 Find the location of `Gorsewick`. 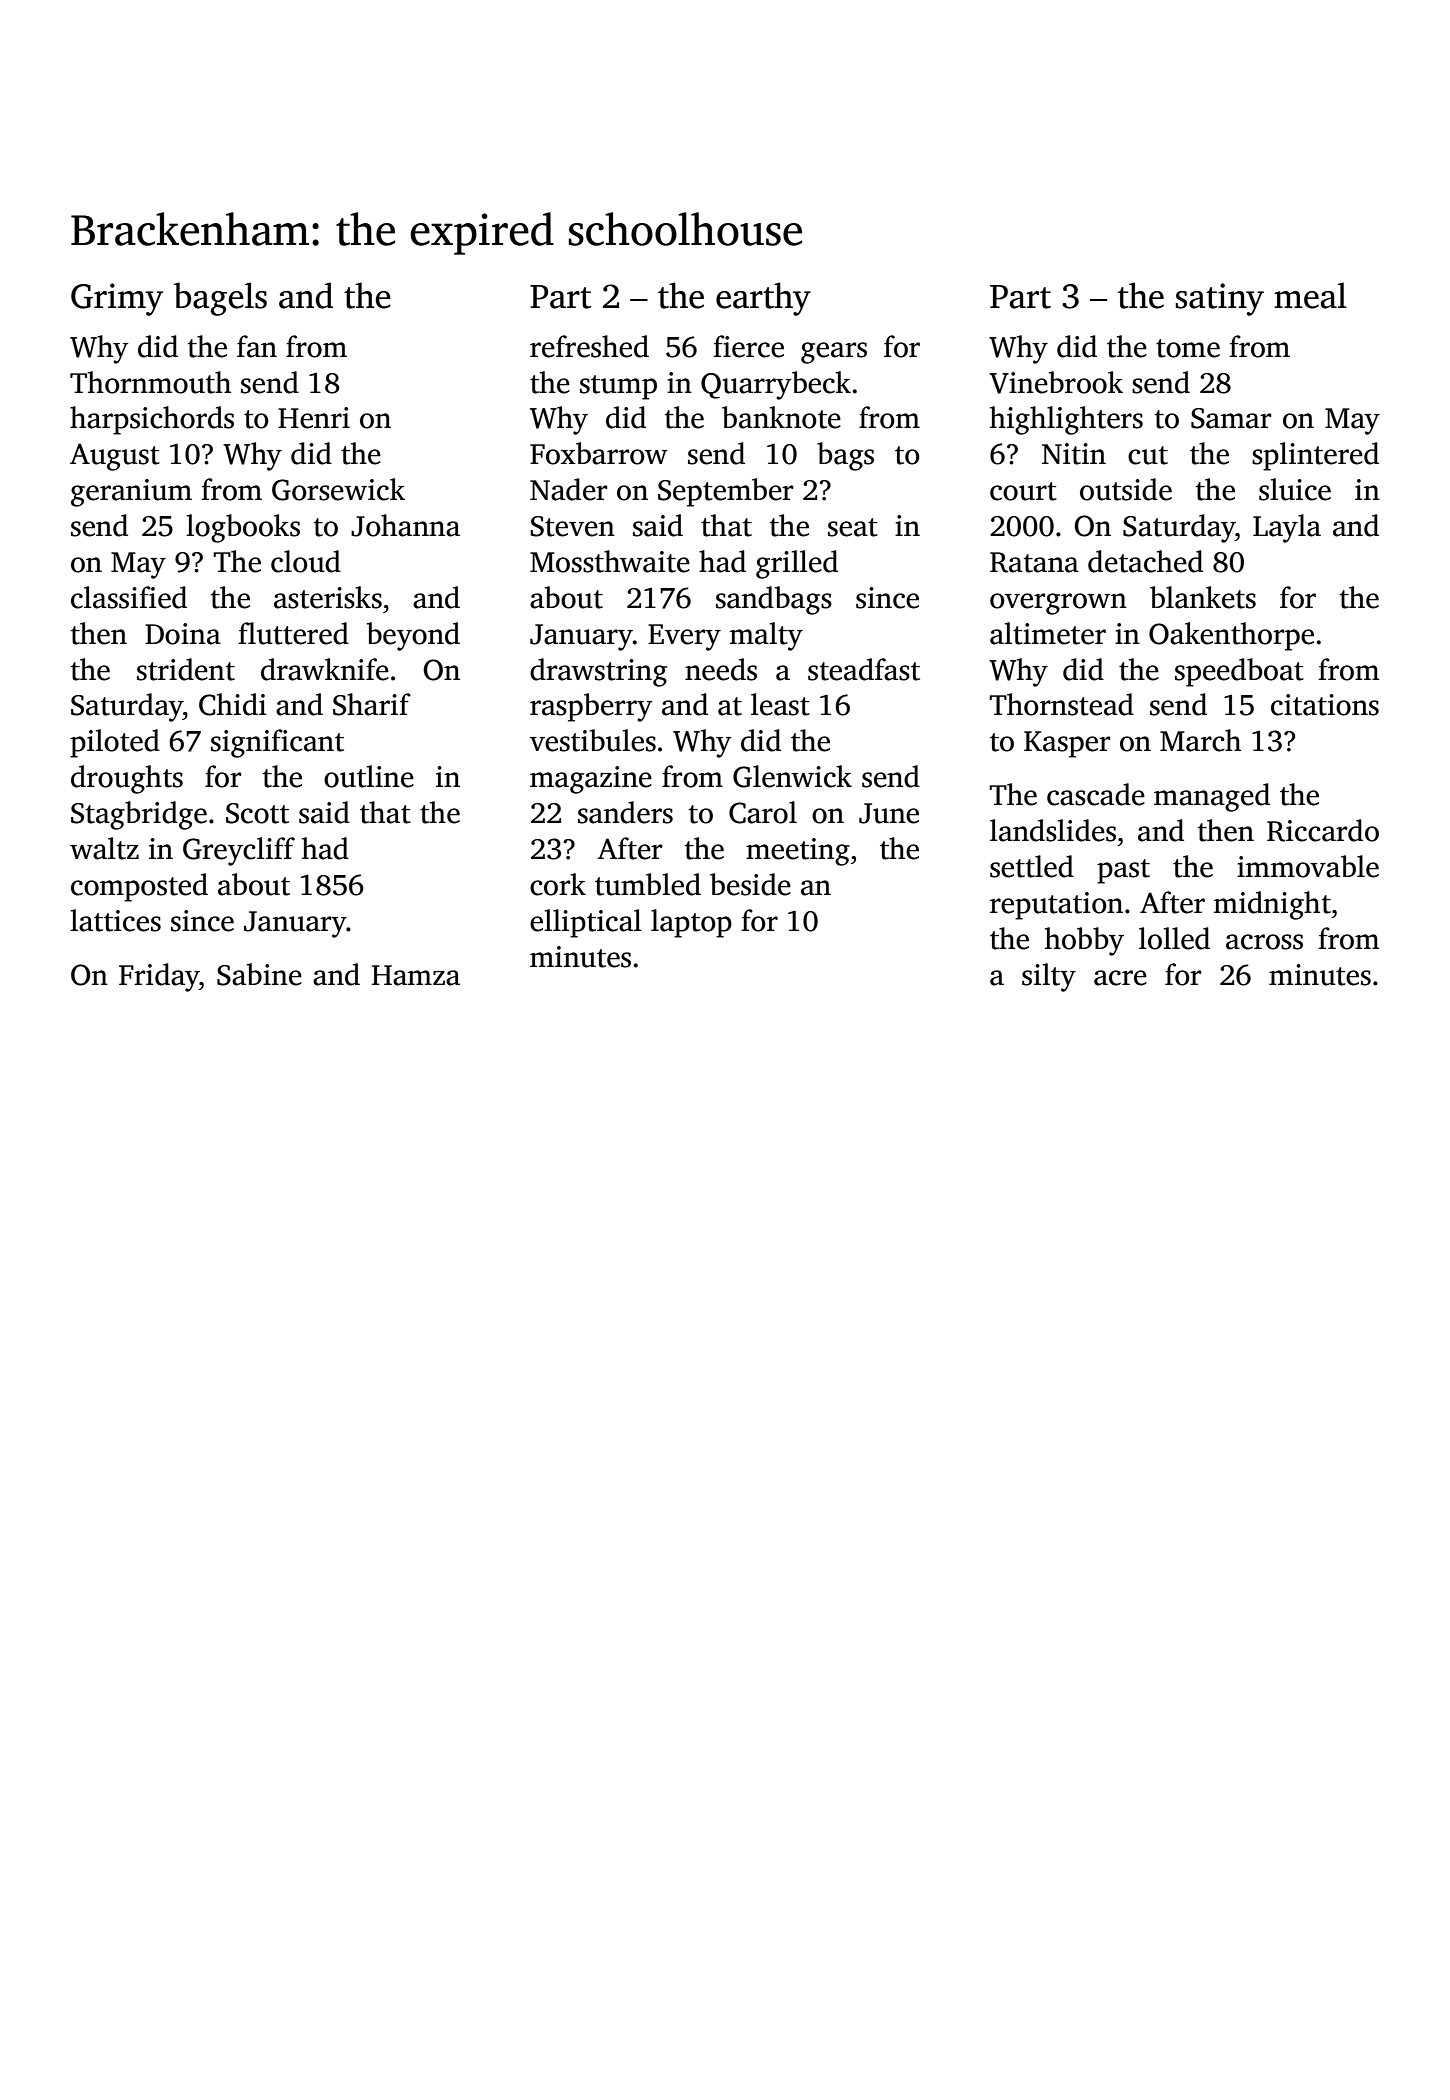

Gorsewick is located at coordinates (338, 489).
